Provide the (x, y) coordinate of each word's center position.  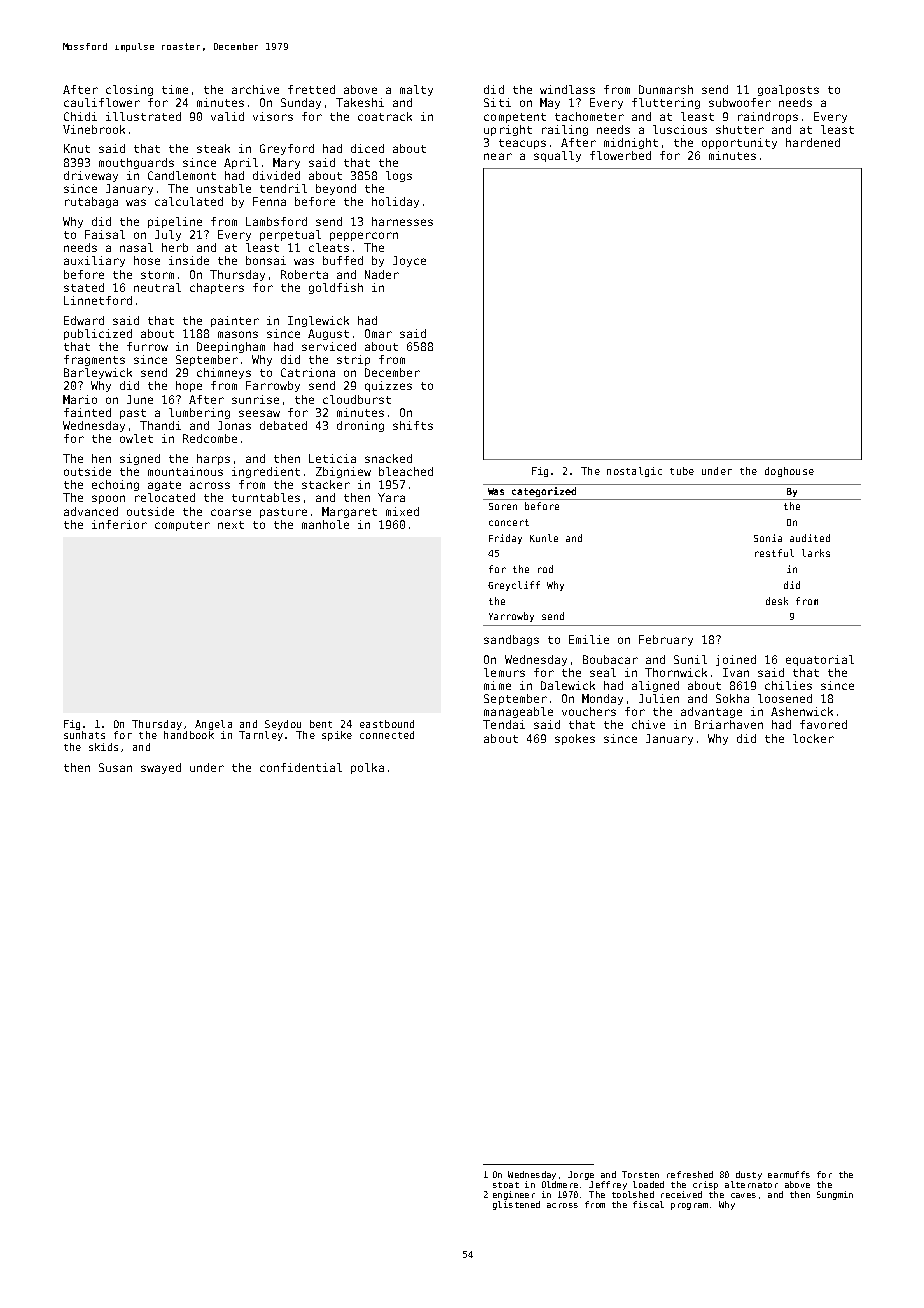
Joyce (409, 261)
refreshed (690, 1174)
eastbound (387, 724)
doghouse (789, 472)
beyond (336, 189)
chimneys (224, 373)
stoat (506, 1185)
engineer (514, 1195)
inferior (119, 524)
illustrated (143, 116)
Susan (115, 767)
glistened (516, 1205)
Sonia (768, 538)
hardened (813, 142)
